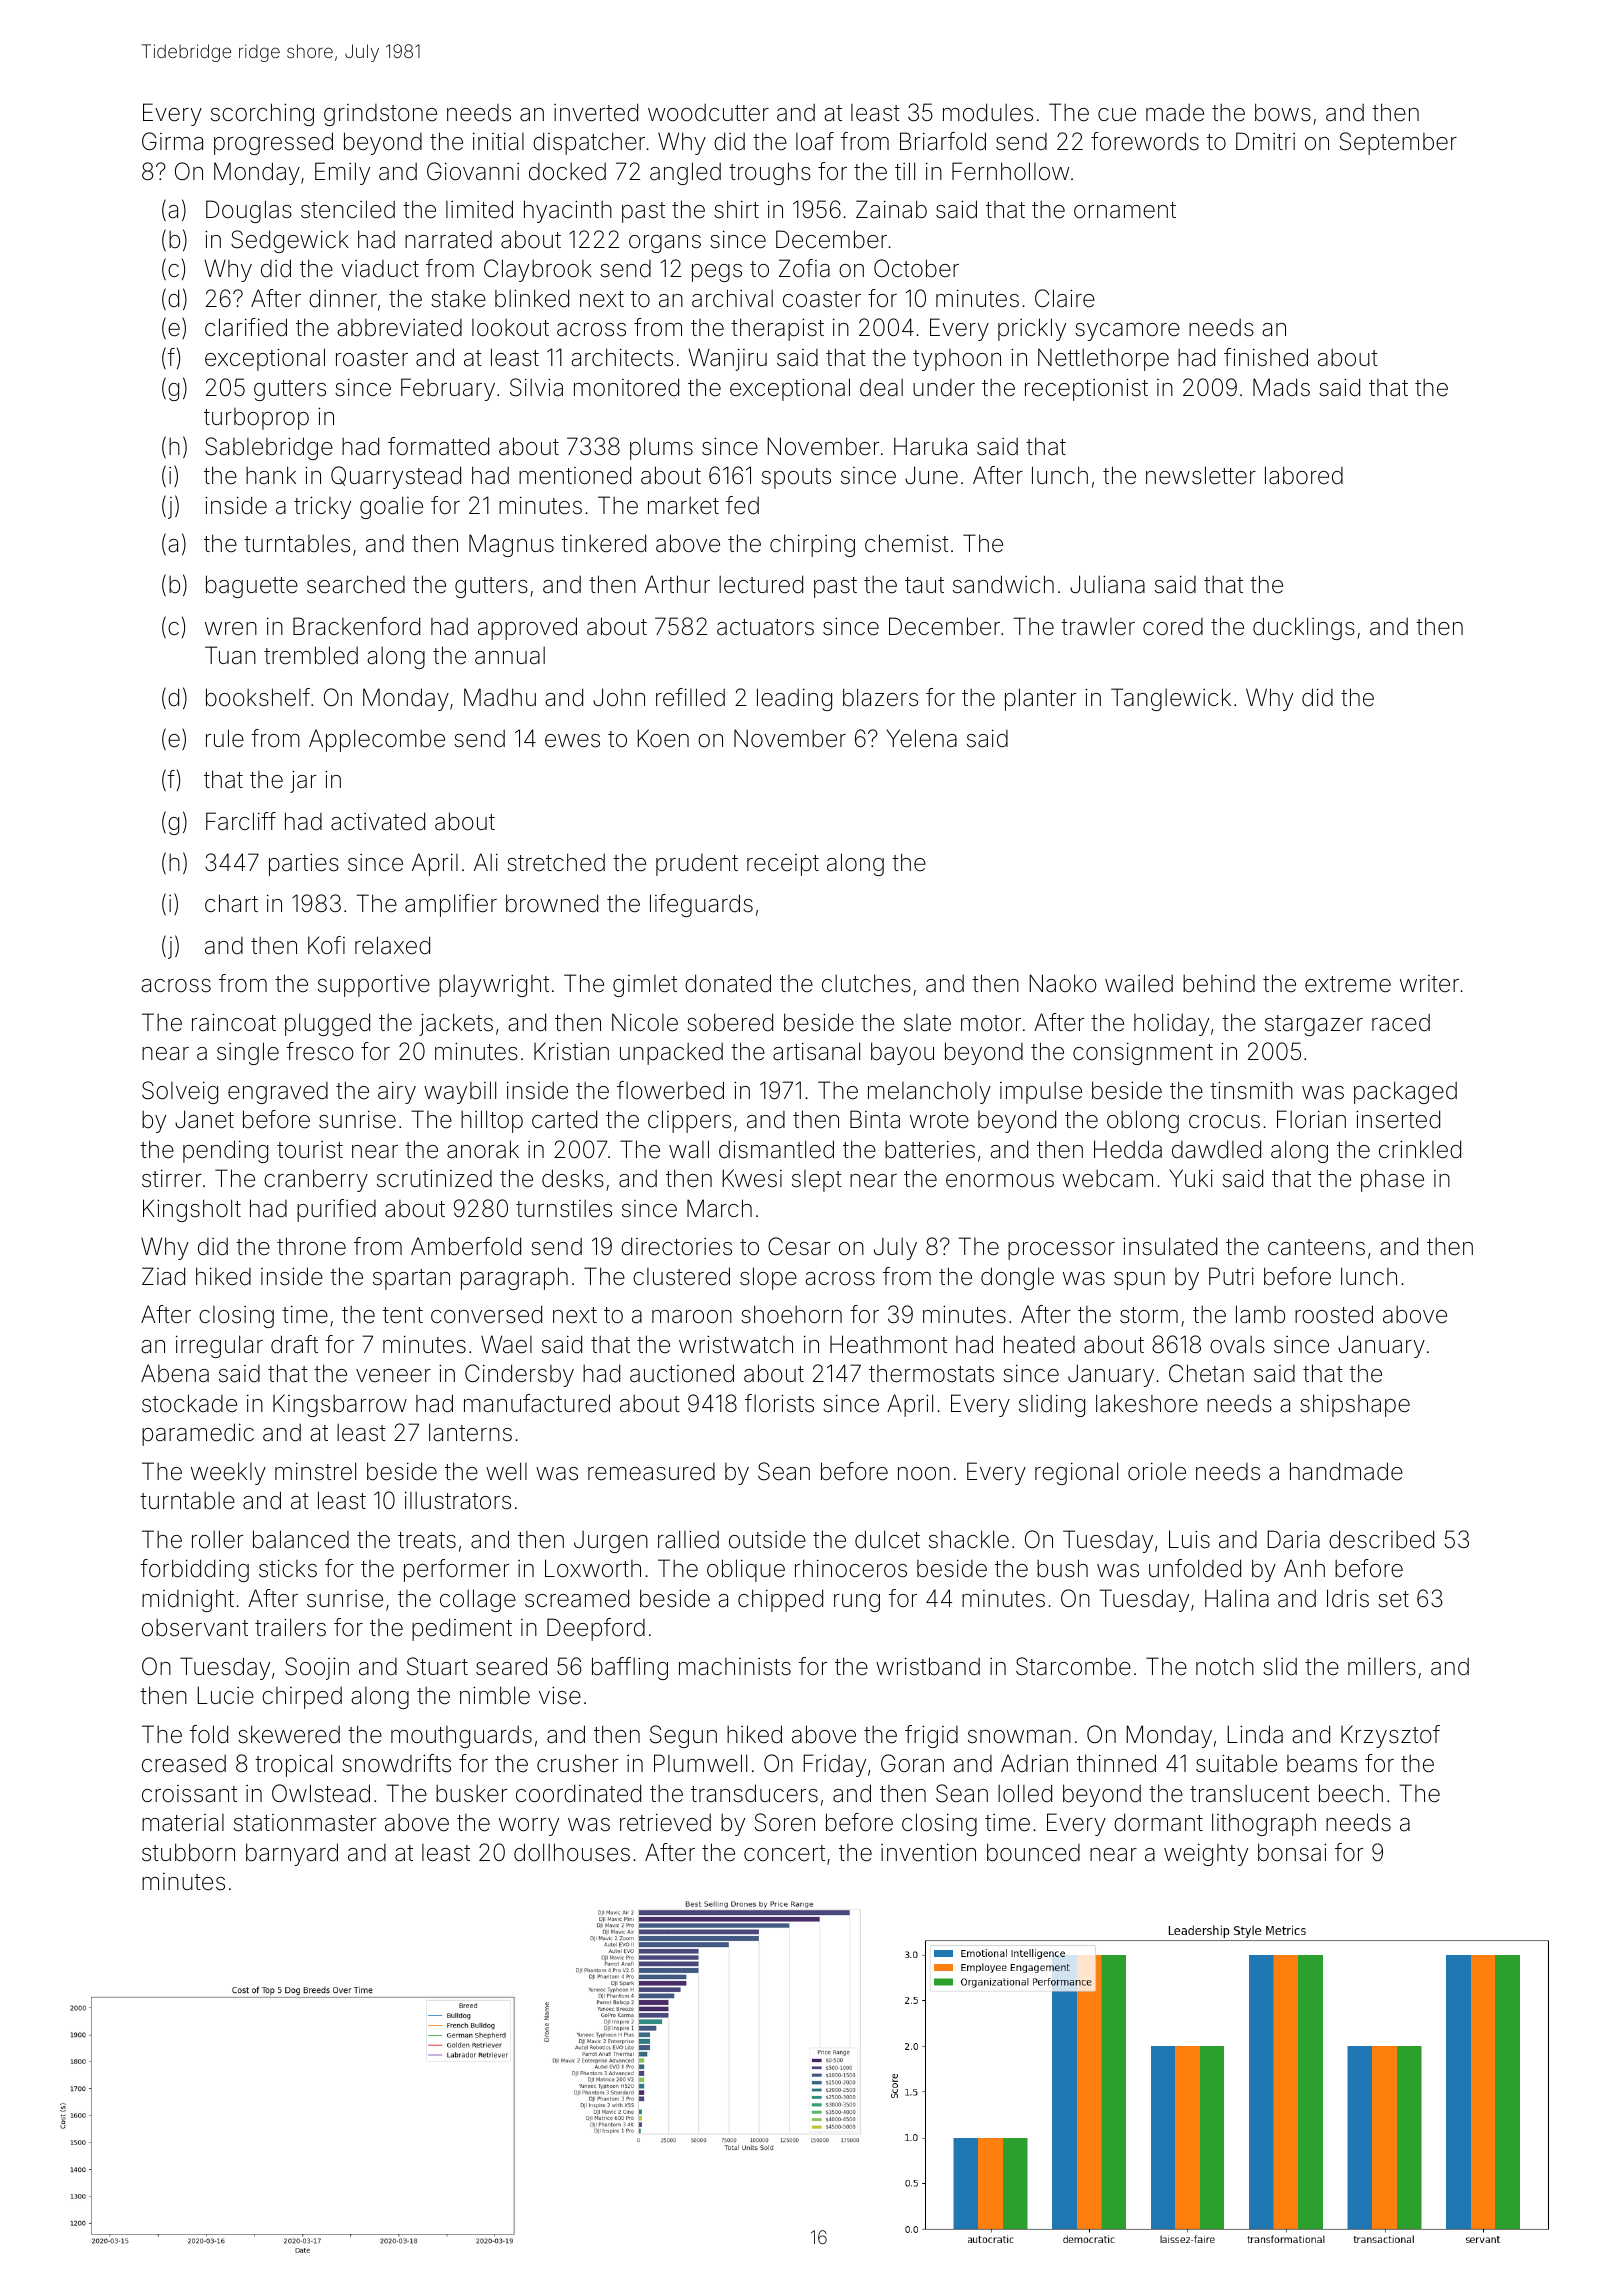  I want to click on illustrators, so click(458, 1500).
